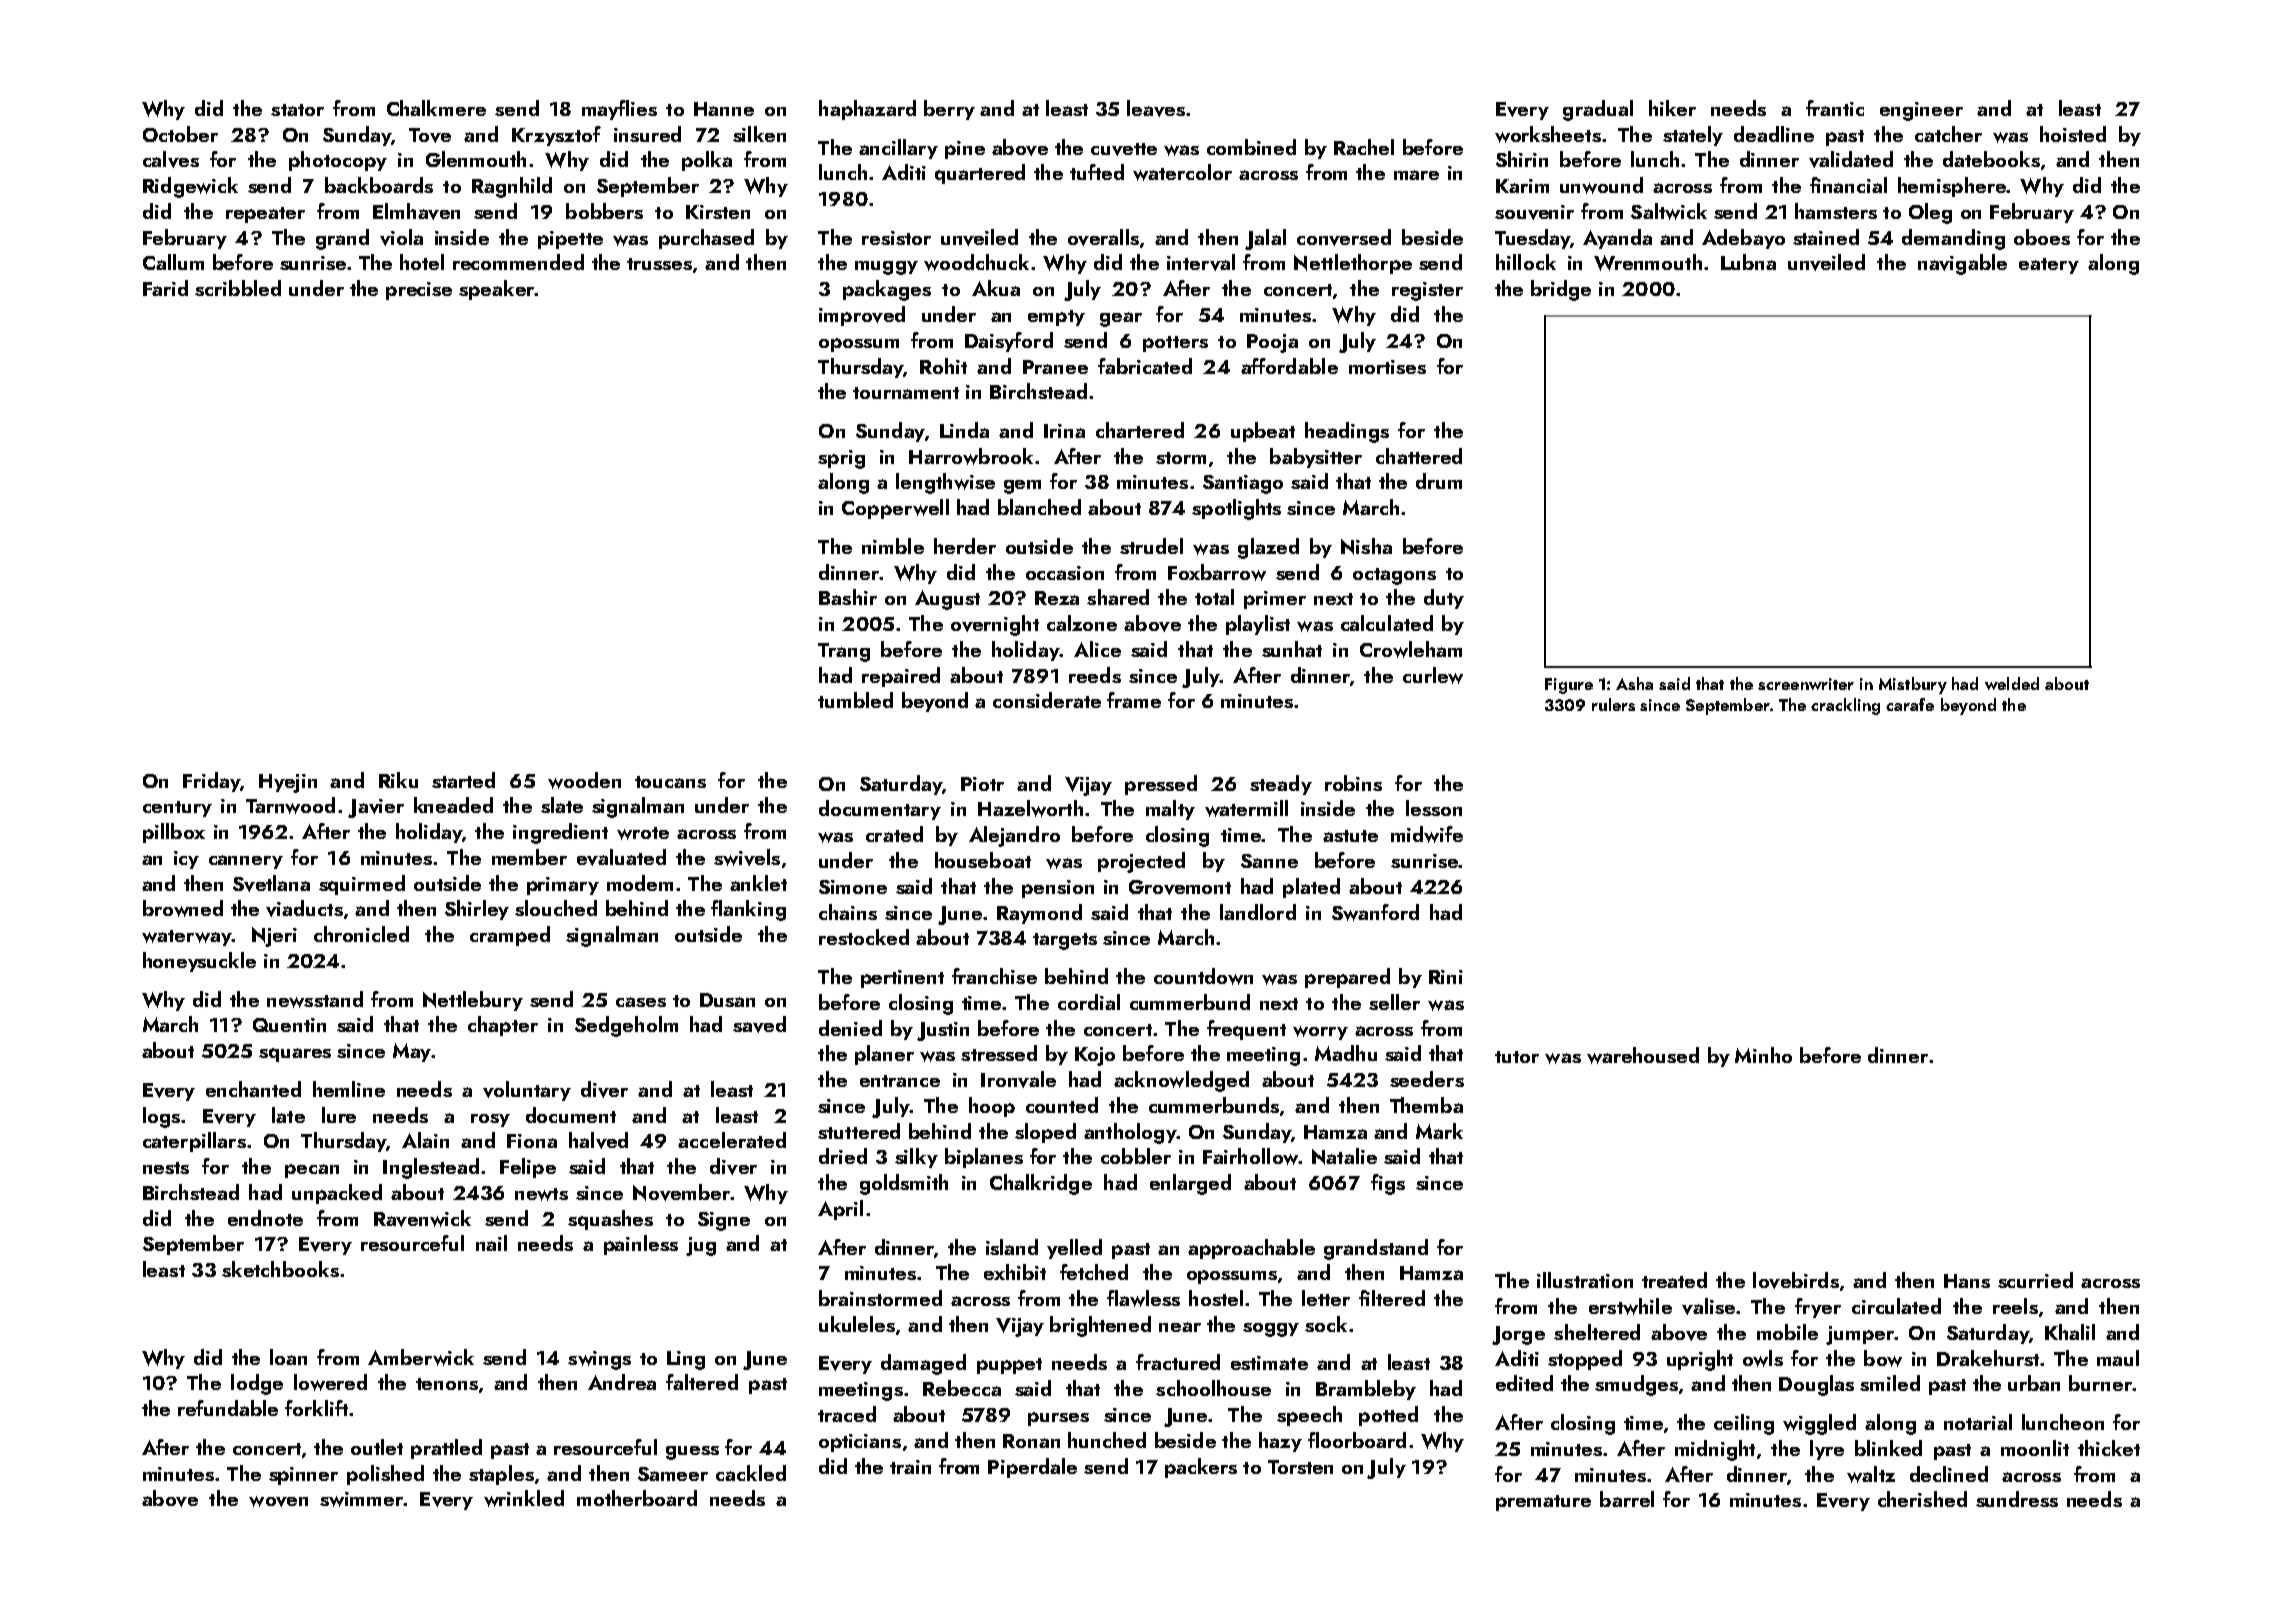  What do you see at coordinates (867, 110) in the image?
I see `haphazard` at bounding box center [867, 110].
